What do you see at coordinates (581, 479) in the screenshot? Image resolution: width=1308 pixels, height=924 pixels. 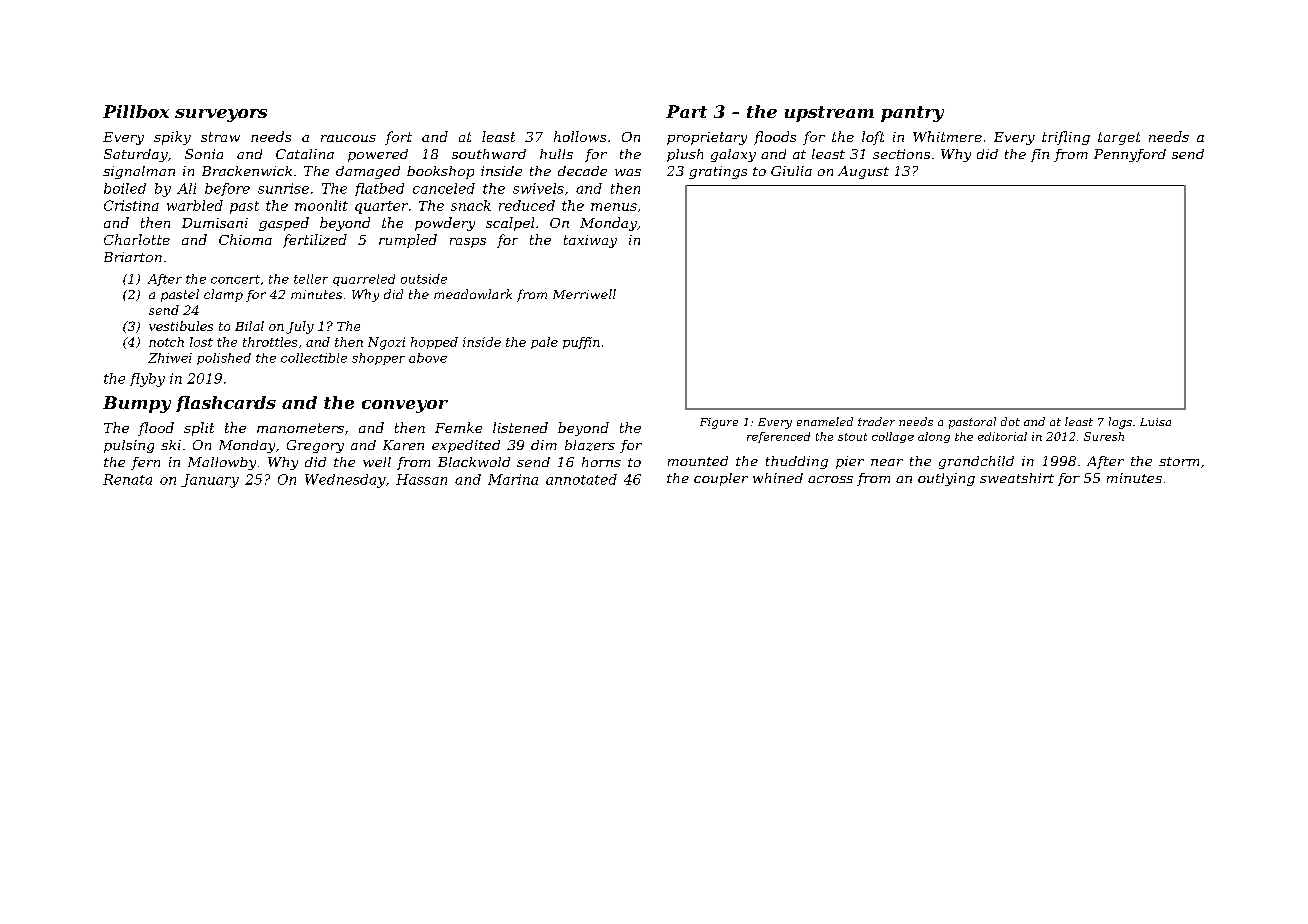 I see `annotated` at bounding box center [581, 479].
